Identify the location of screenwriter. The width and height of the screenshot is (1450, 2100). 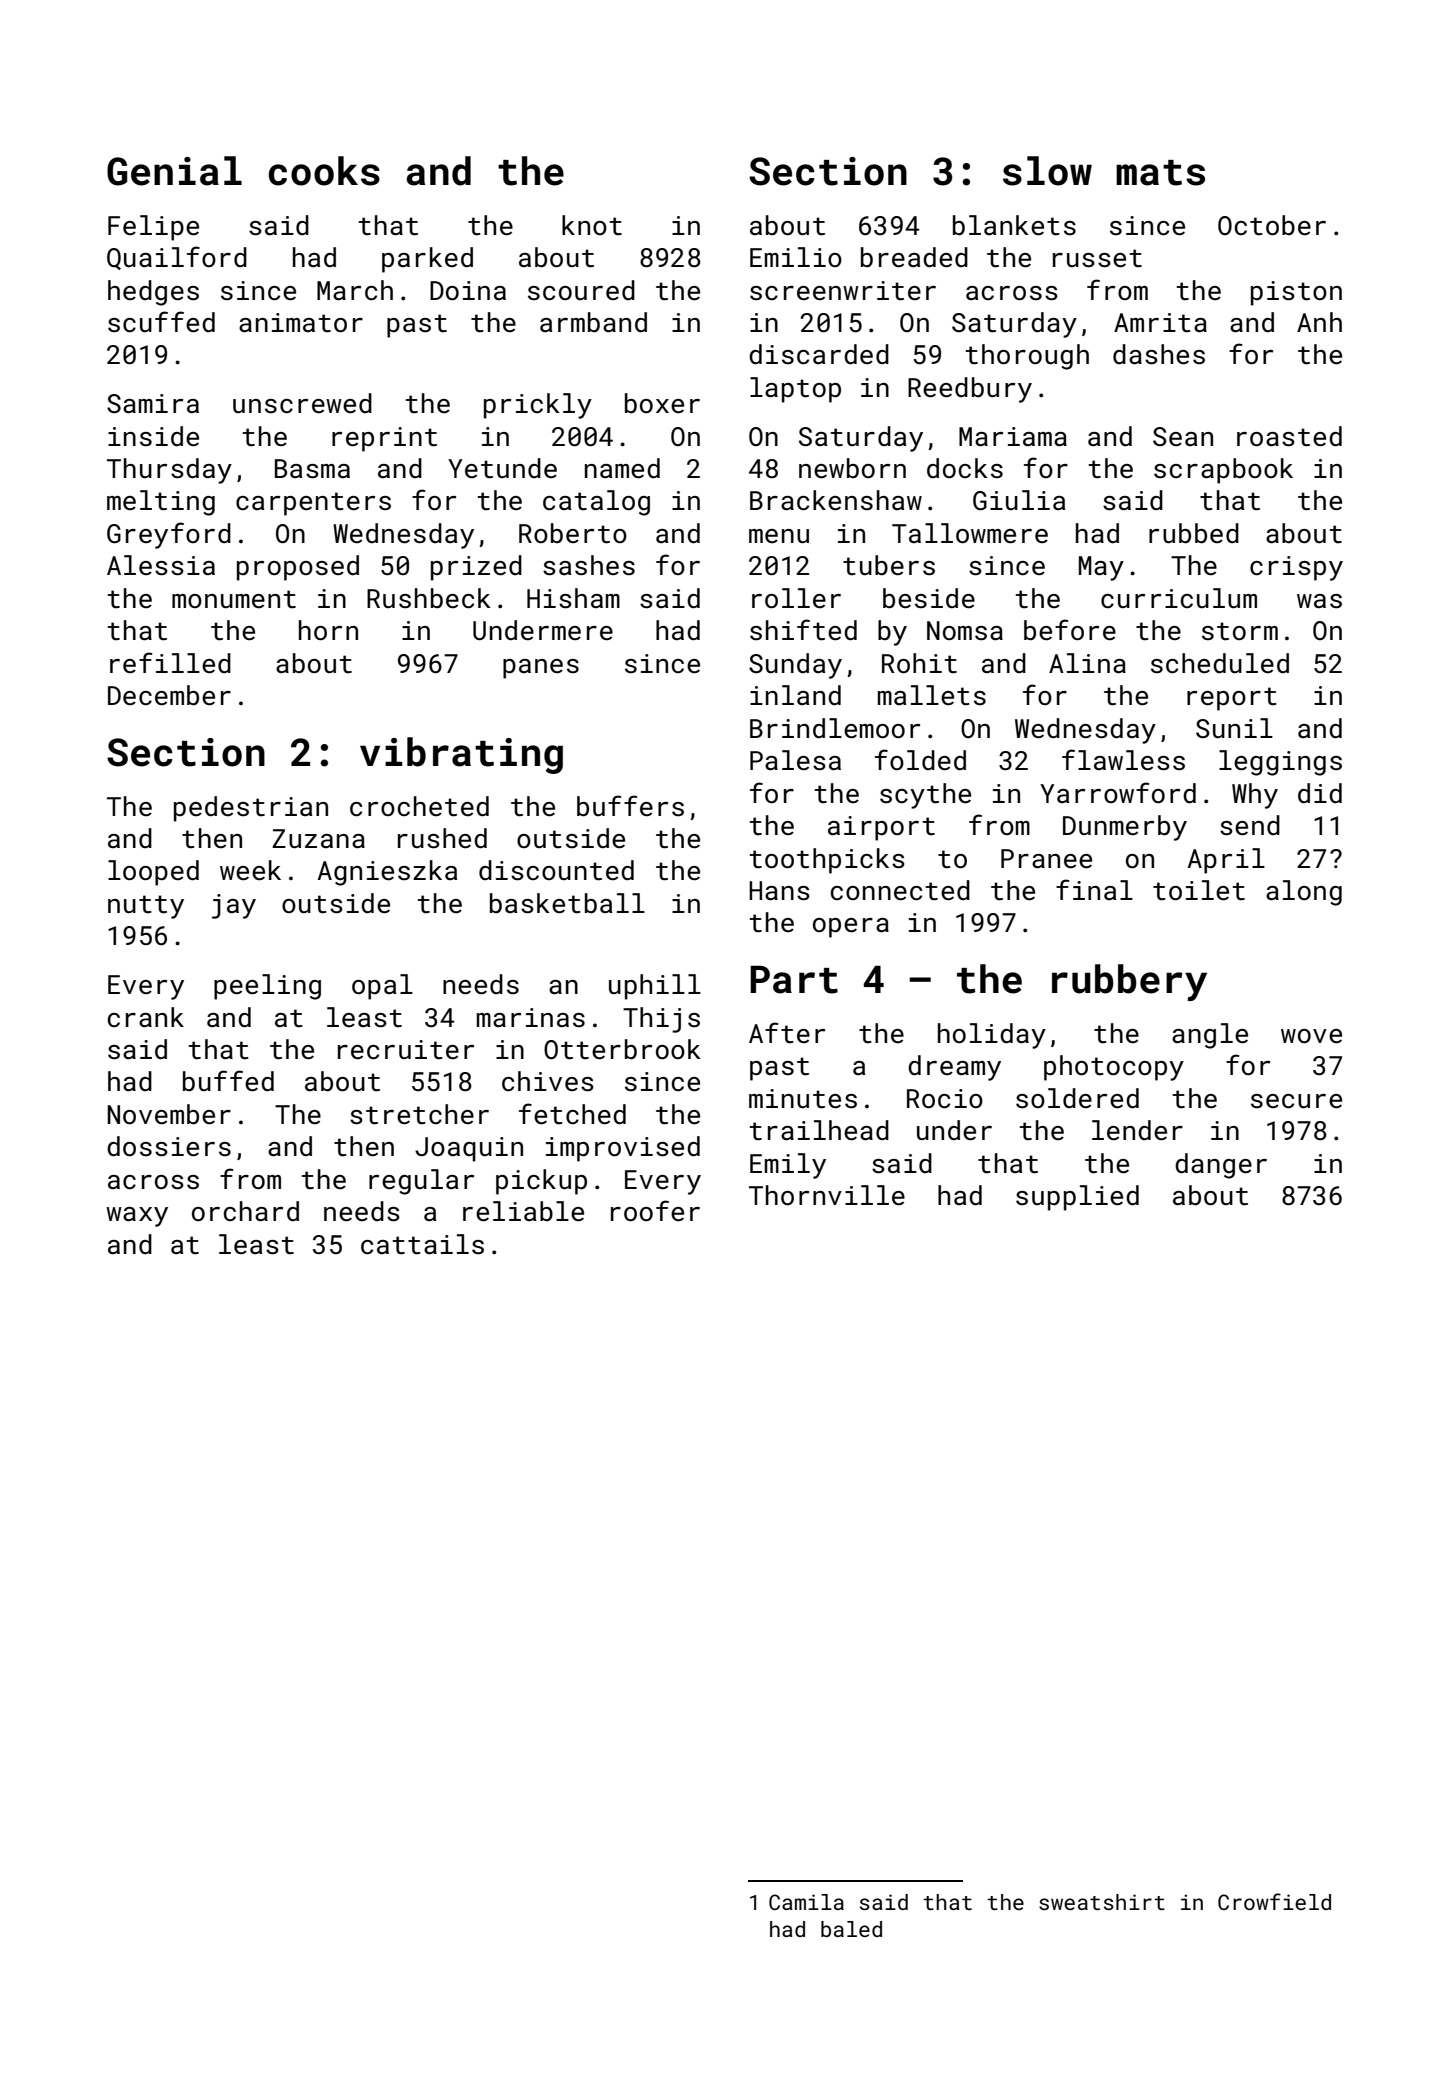
(843, 291).
